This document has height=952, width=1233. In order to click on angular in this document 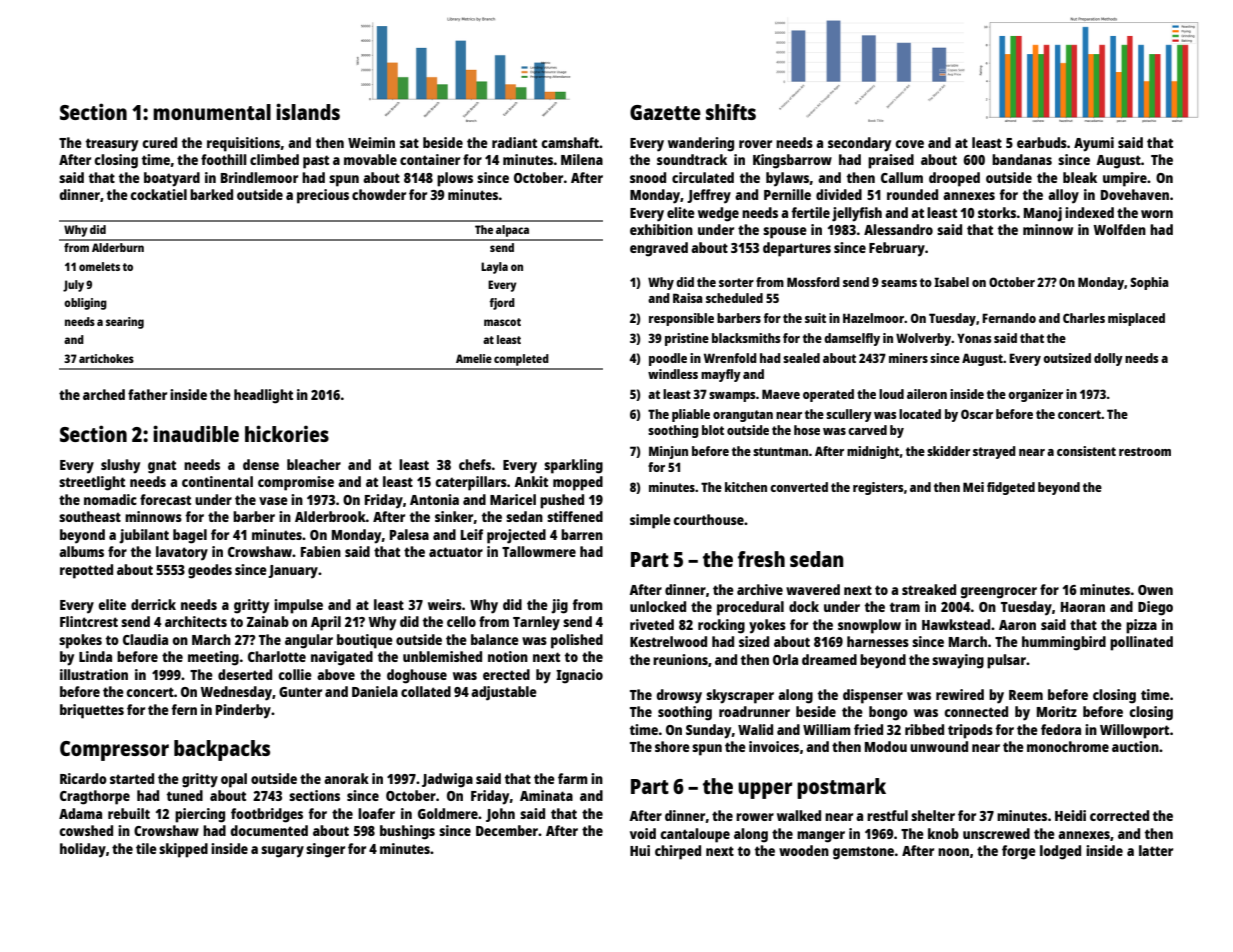, I will do `click(309, 641)`.
